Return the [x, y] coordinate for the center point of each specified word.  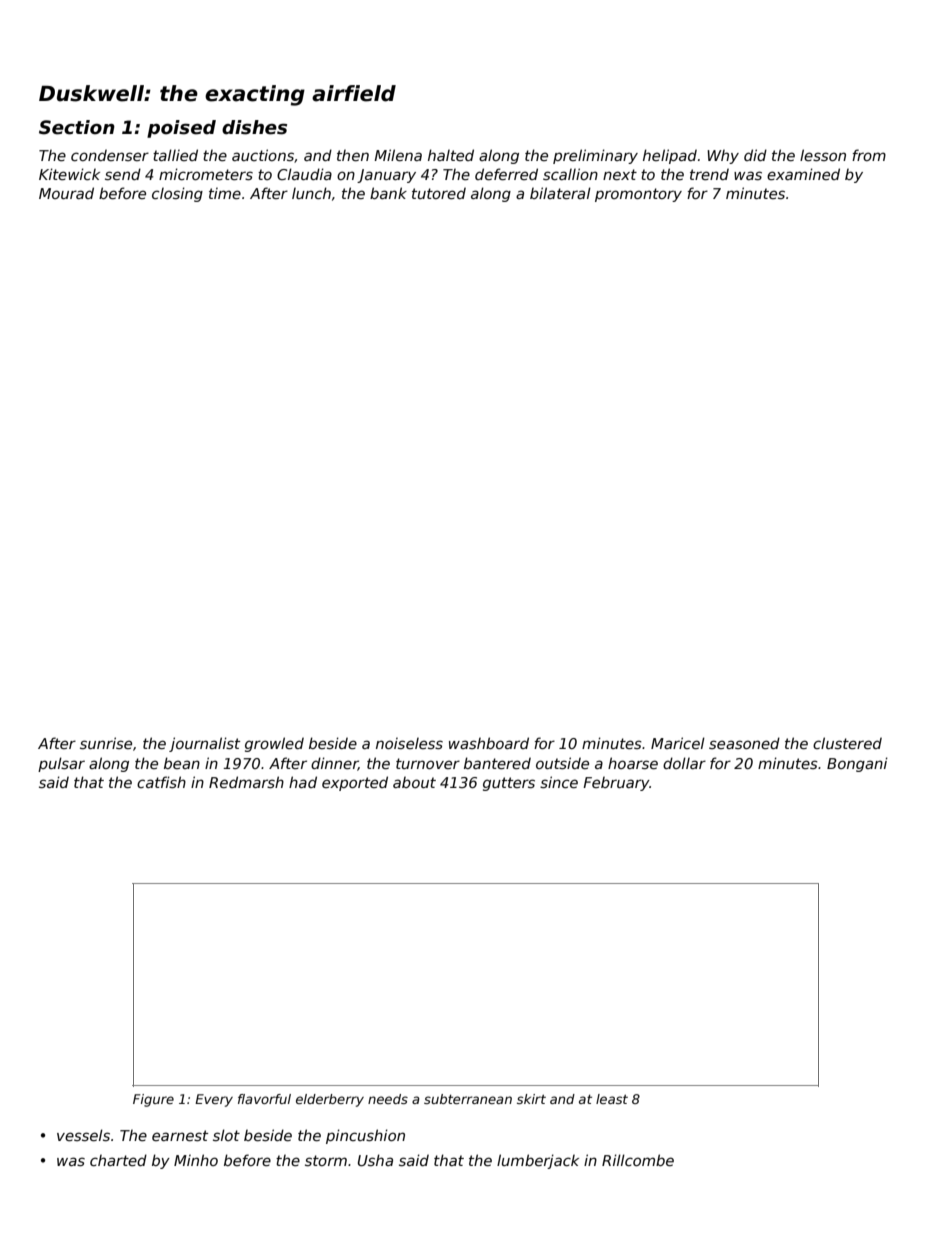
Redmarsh [246, 782]
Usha [375, 1160]
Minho [196, 1160]
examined [803, 174]
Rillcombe [638, 1160]
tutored [439, 193]
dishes [254, 127]
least [612, 1099]
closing [177, 194]
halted [451, 155]
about [414, 782]
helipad [670, 156]
